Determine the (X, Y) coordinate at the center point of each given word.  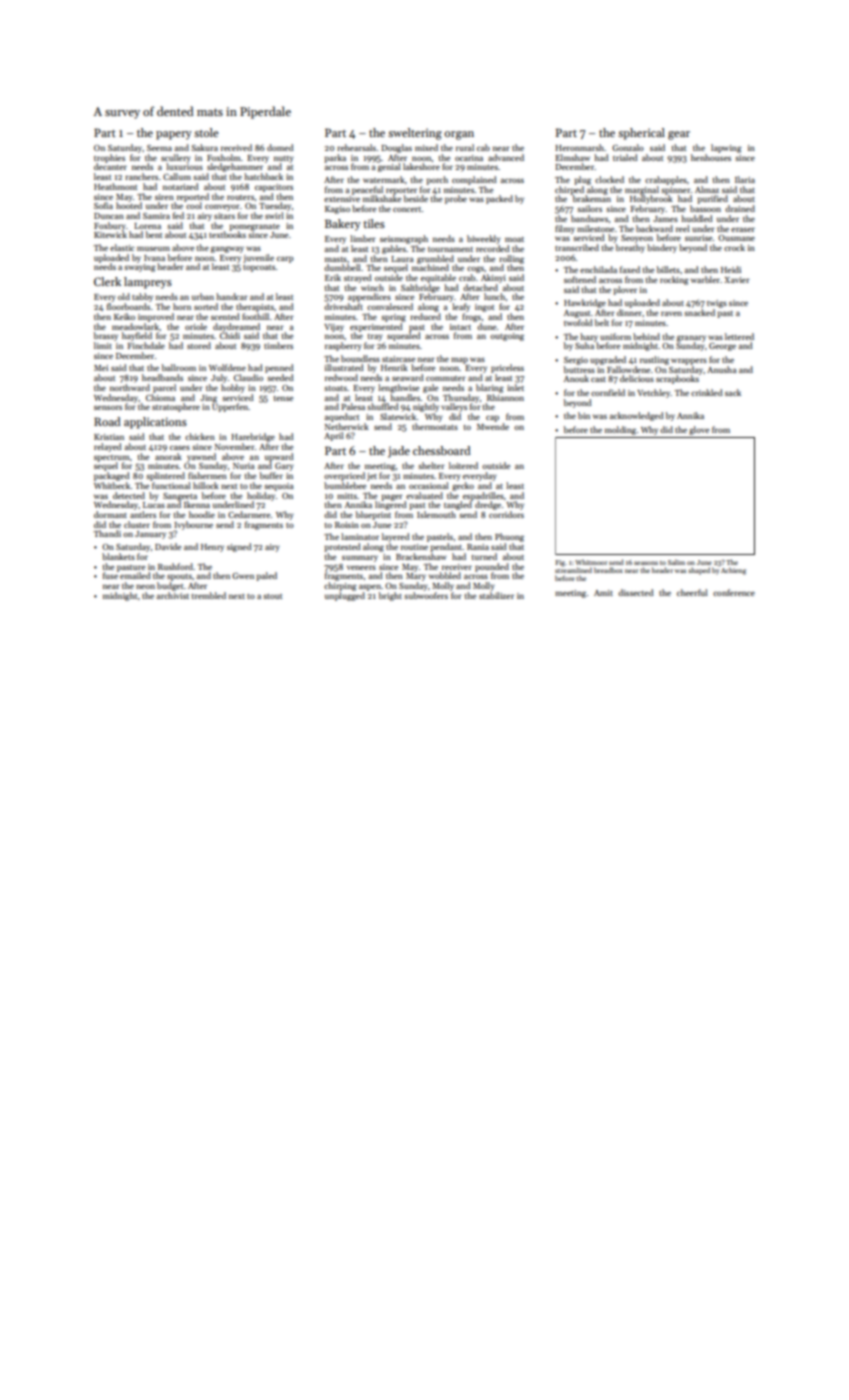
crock (734, 247)
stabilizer (496, 595)
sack (733, 392)
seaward (408, 377)
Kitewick (110, 234)
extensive (342, 199)
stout (272, 596)
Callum (177, 176)
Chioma (160, 397)
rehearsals (356, 147)
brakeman (592, 198)
